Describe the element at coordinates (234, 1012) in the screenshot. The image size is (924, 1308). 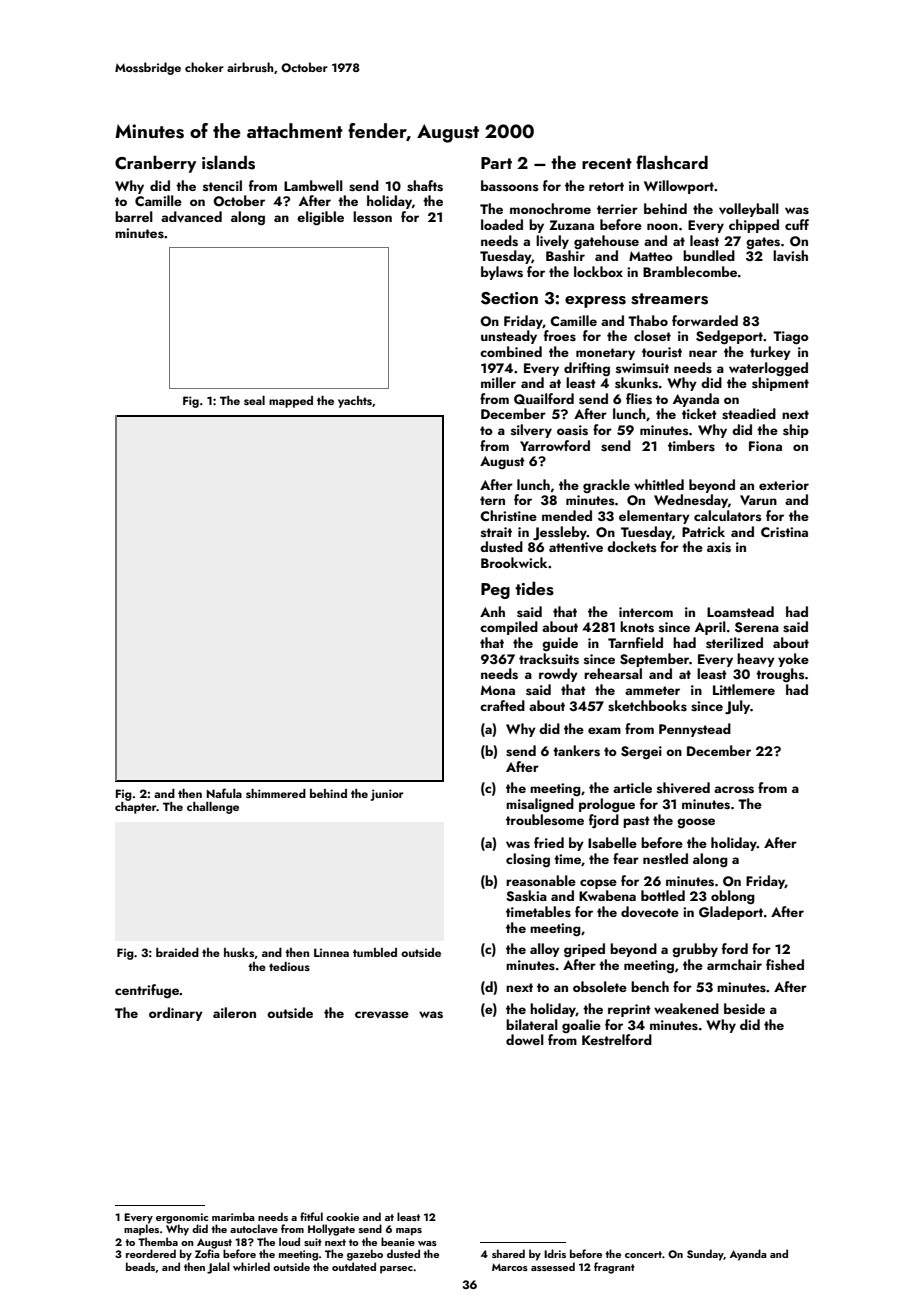
I see `aileron` at that location.
